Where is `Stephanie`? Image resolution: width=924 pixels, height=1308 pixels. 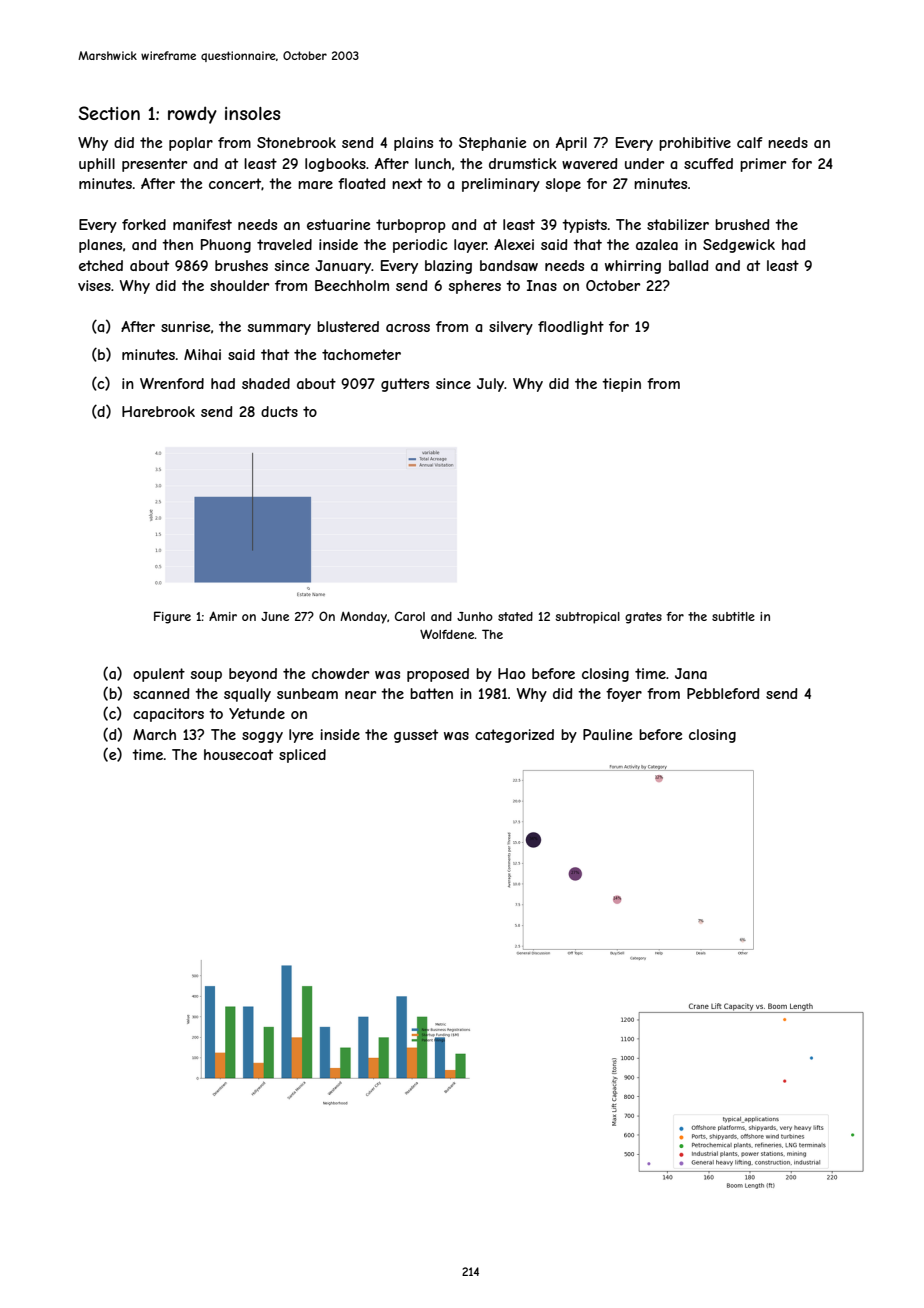
Stephanie is located at coordinates (493, 144).
